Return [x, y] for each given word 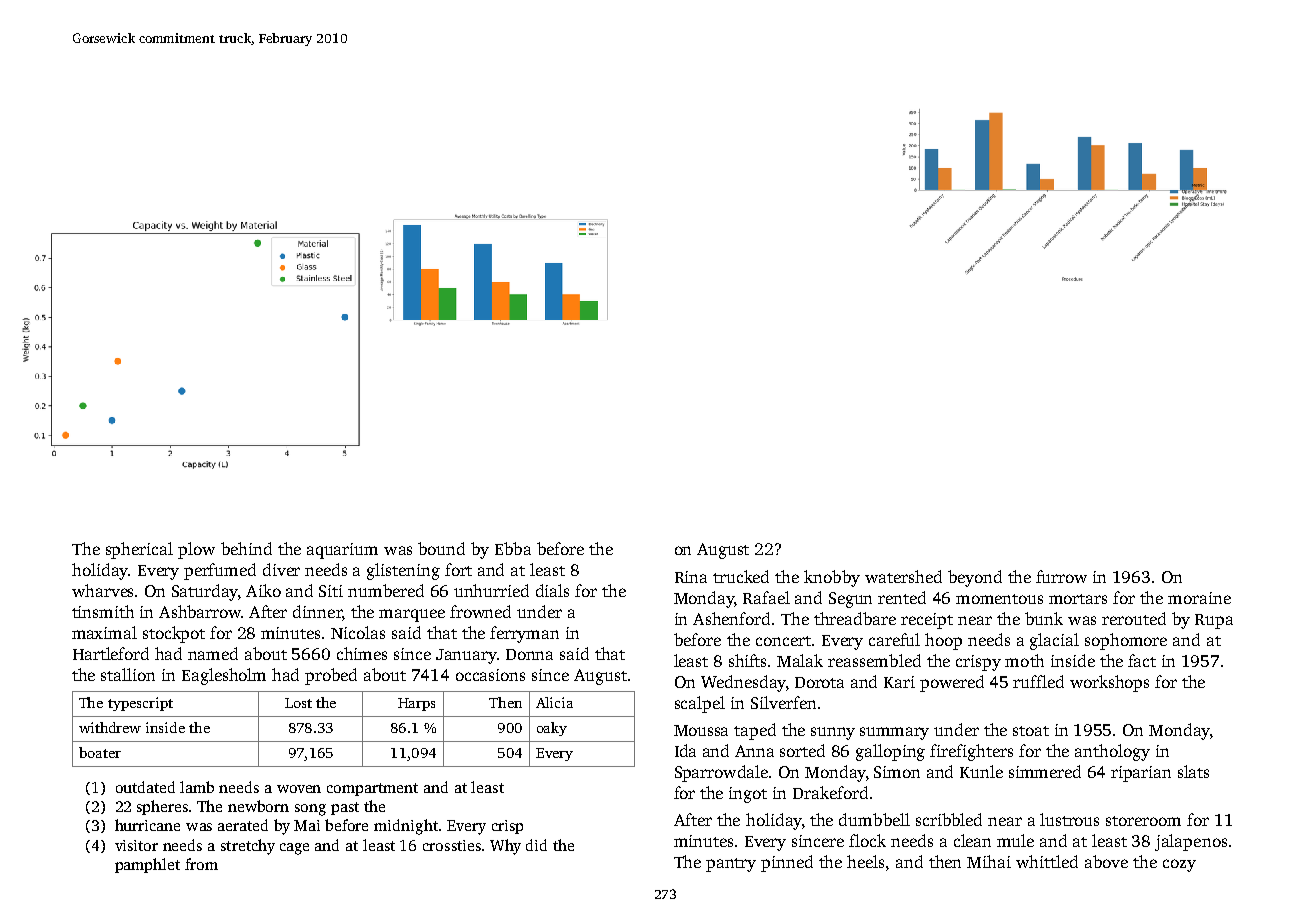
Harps [416, 704]
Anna [754, 751]
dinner [317, 611]
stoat [1031, 731]
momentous [999, 599]
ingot [748, 795]
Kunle [981, 771]
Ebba [513, 548]
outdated [145, 787]
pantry [731, 865]
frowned [480, 611]
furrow [1061, 576]
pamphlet [147, 865]
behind [246, 548]
